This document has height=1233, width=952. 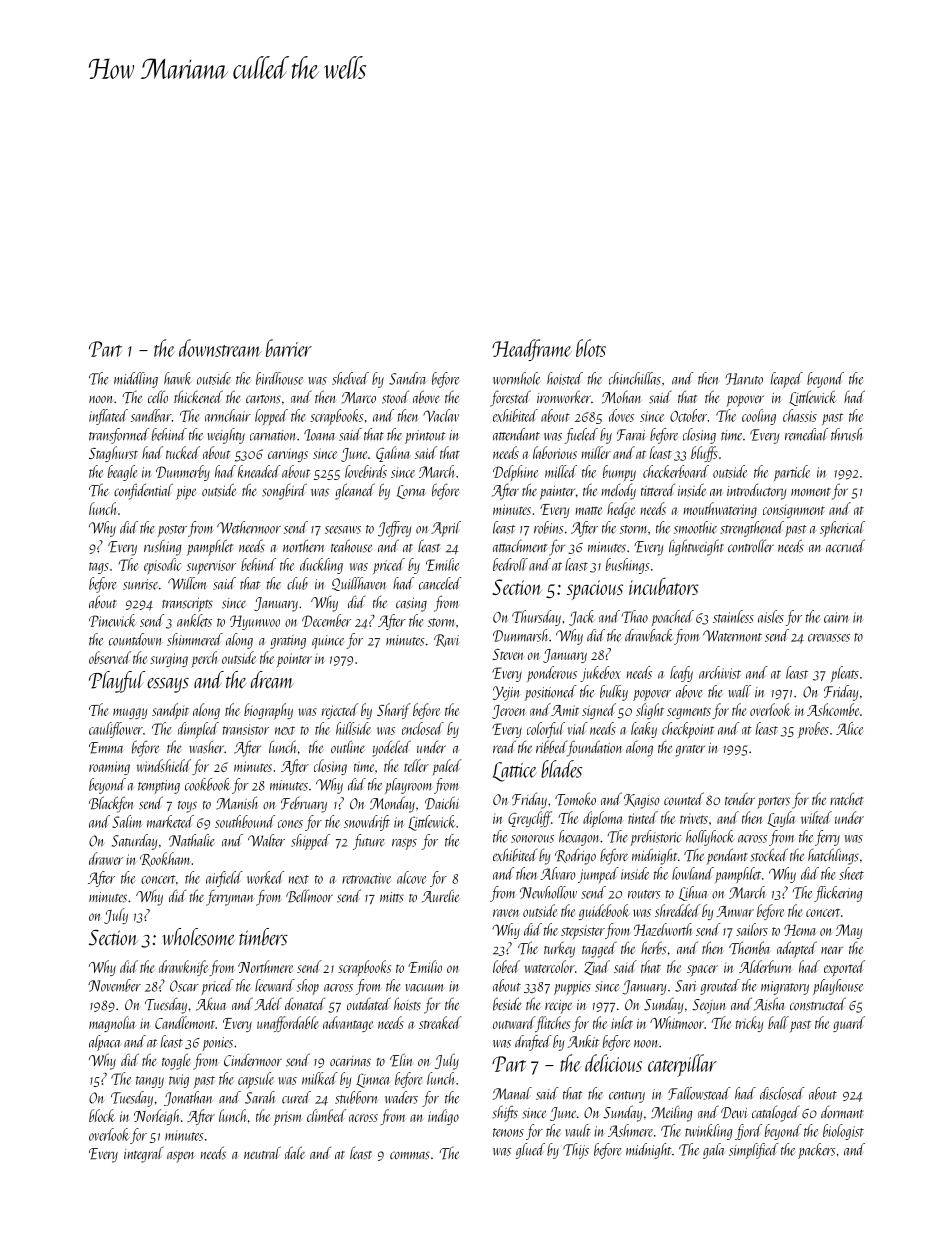 What do you see at coordinates (289, 348) in the document?
I see `barrier` at bounding box center [289, 348].
